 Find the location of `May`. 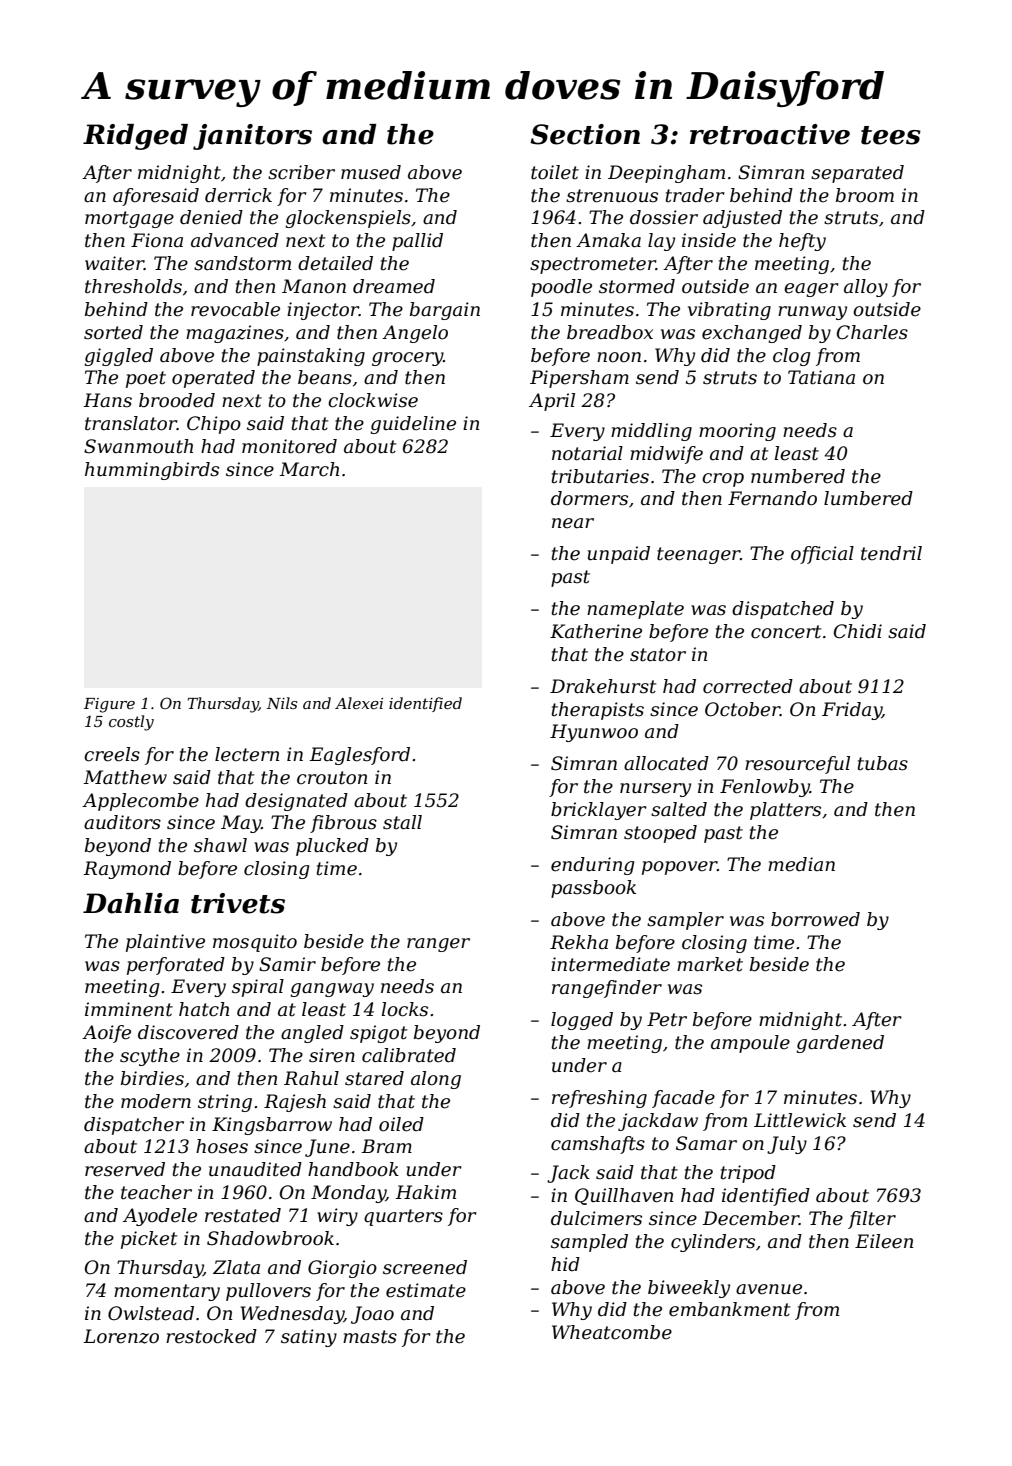

May is located at coordinates (241, 824).
